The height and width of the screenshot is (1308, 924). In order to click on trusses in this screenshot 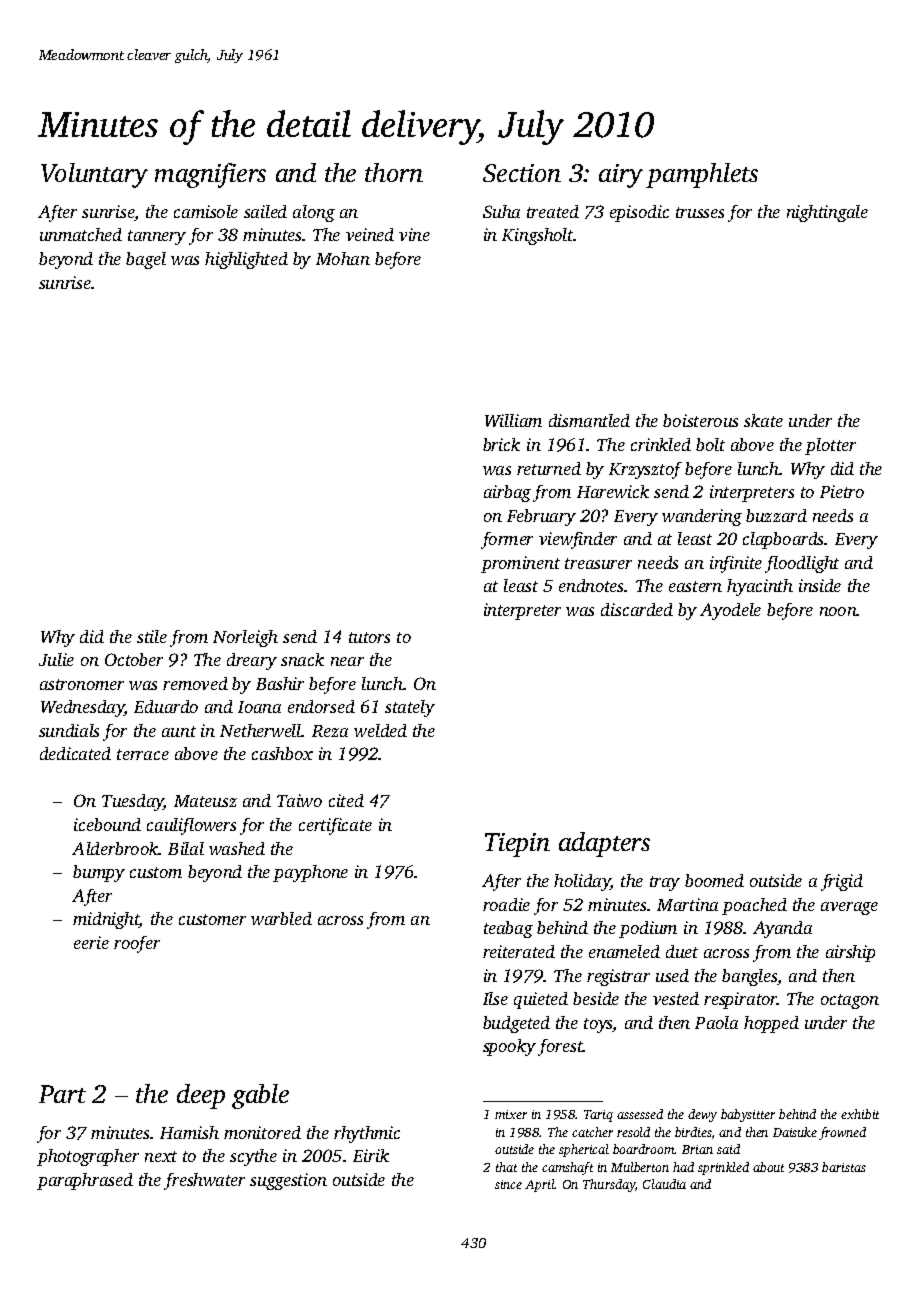, I will do `click(700, 212)`.
